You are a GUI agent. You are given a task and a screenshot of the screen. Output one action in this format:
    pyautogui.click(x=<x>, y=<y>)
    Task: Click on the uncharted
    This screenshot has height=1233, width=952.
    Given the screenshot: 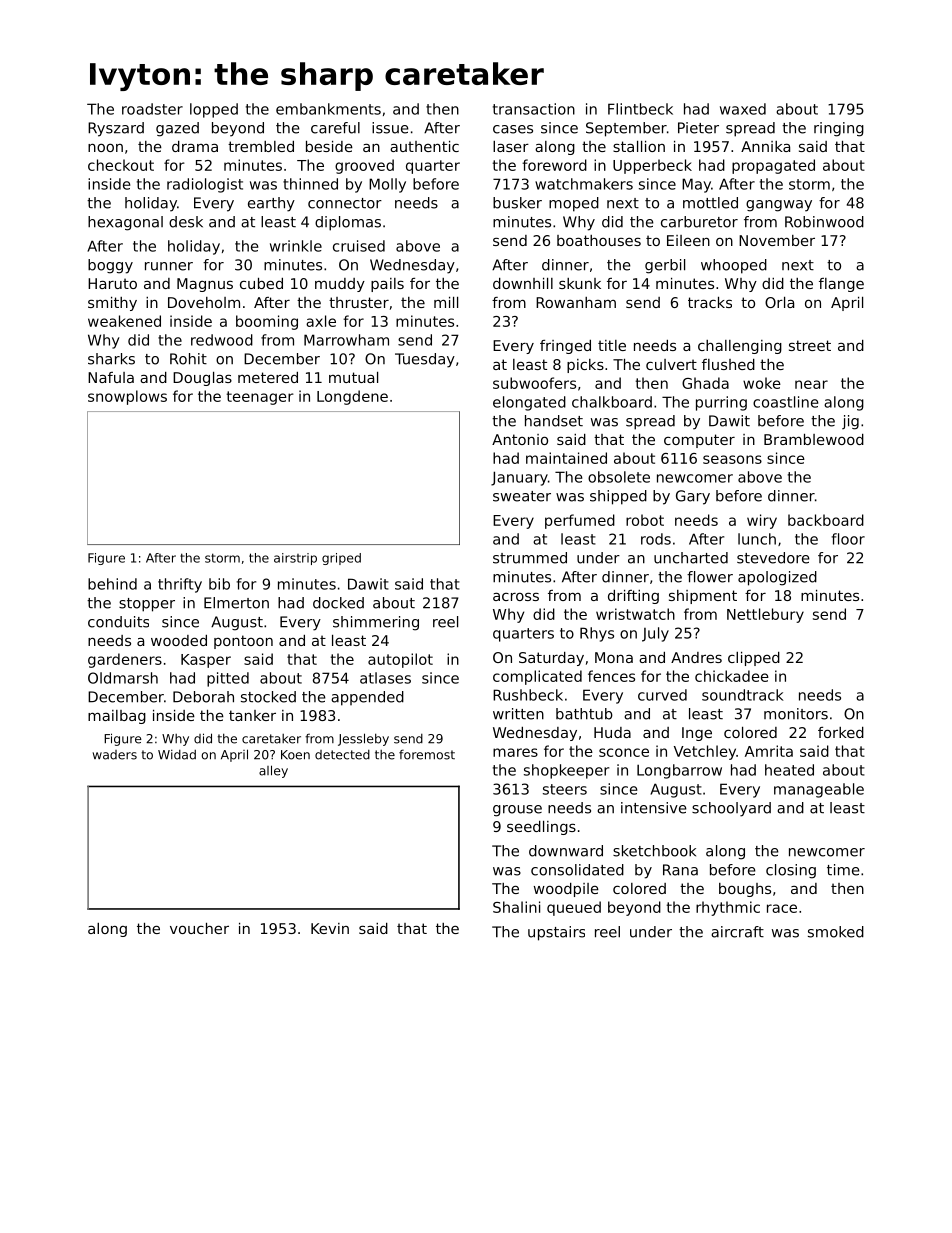 What is the action you would take?
    pyautogui.click(x=691, y=558)
